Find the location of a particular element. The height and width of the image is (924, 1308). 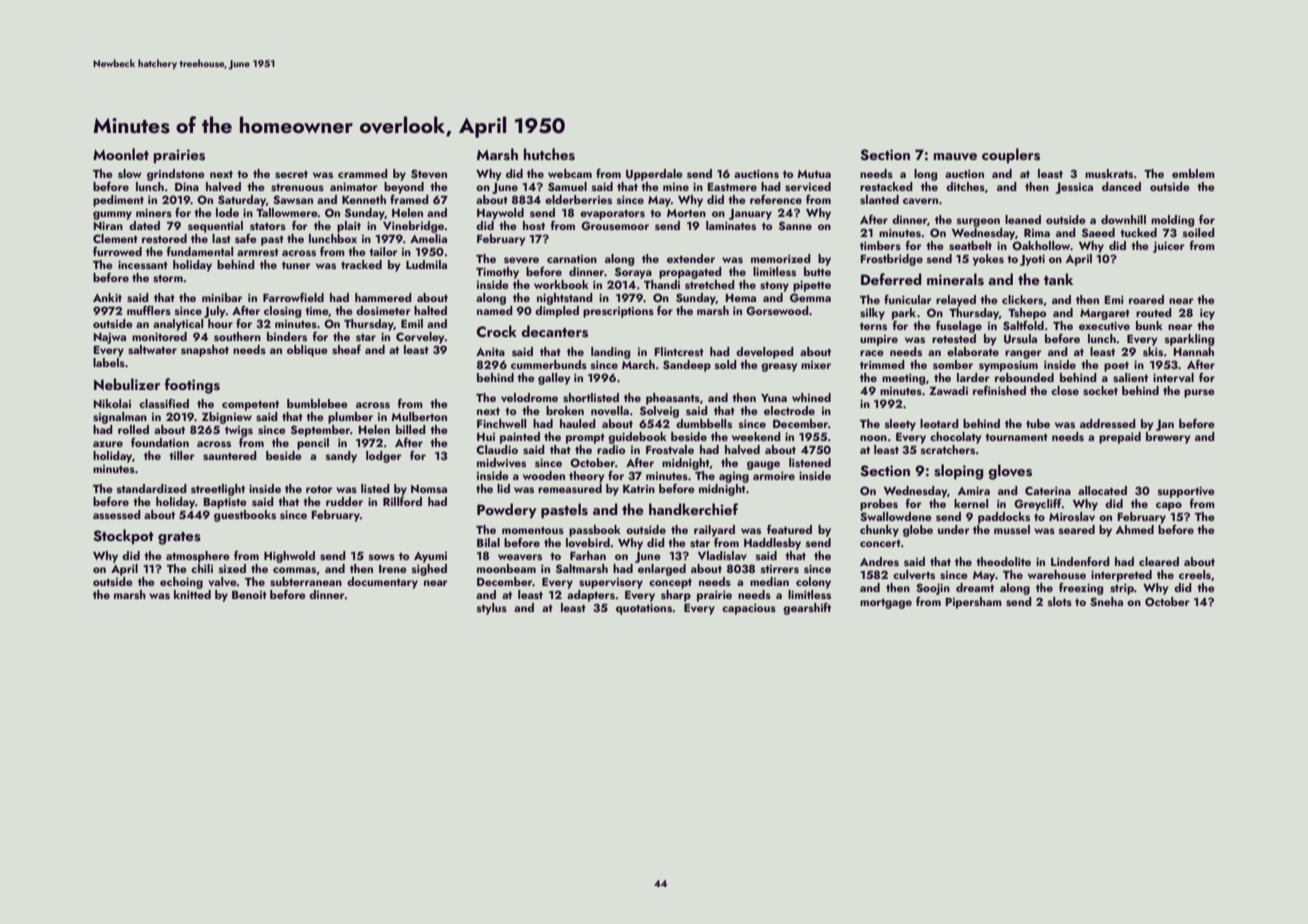

Moonlet is located at coordinates (121, 154).
